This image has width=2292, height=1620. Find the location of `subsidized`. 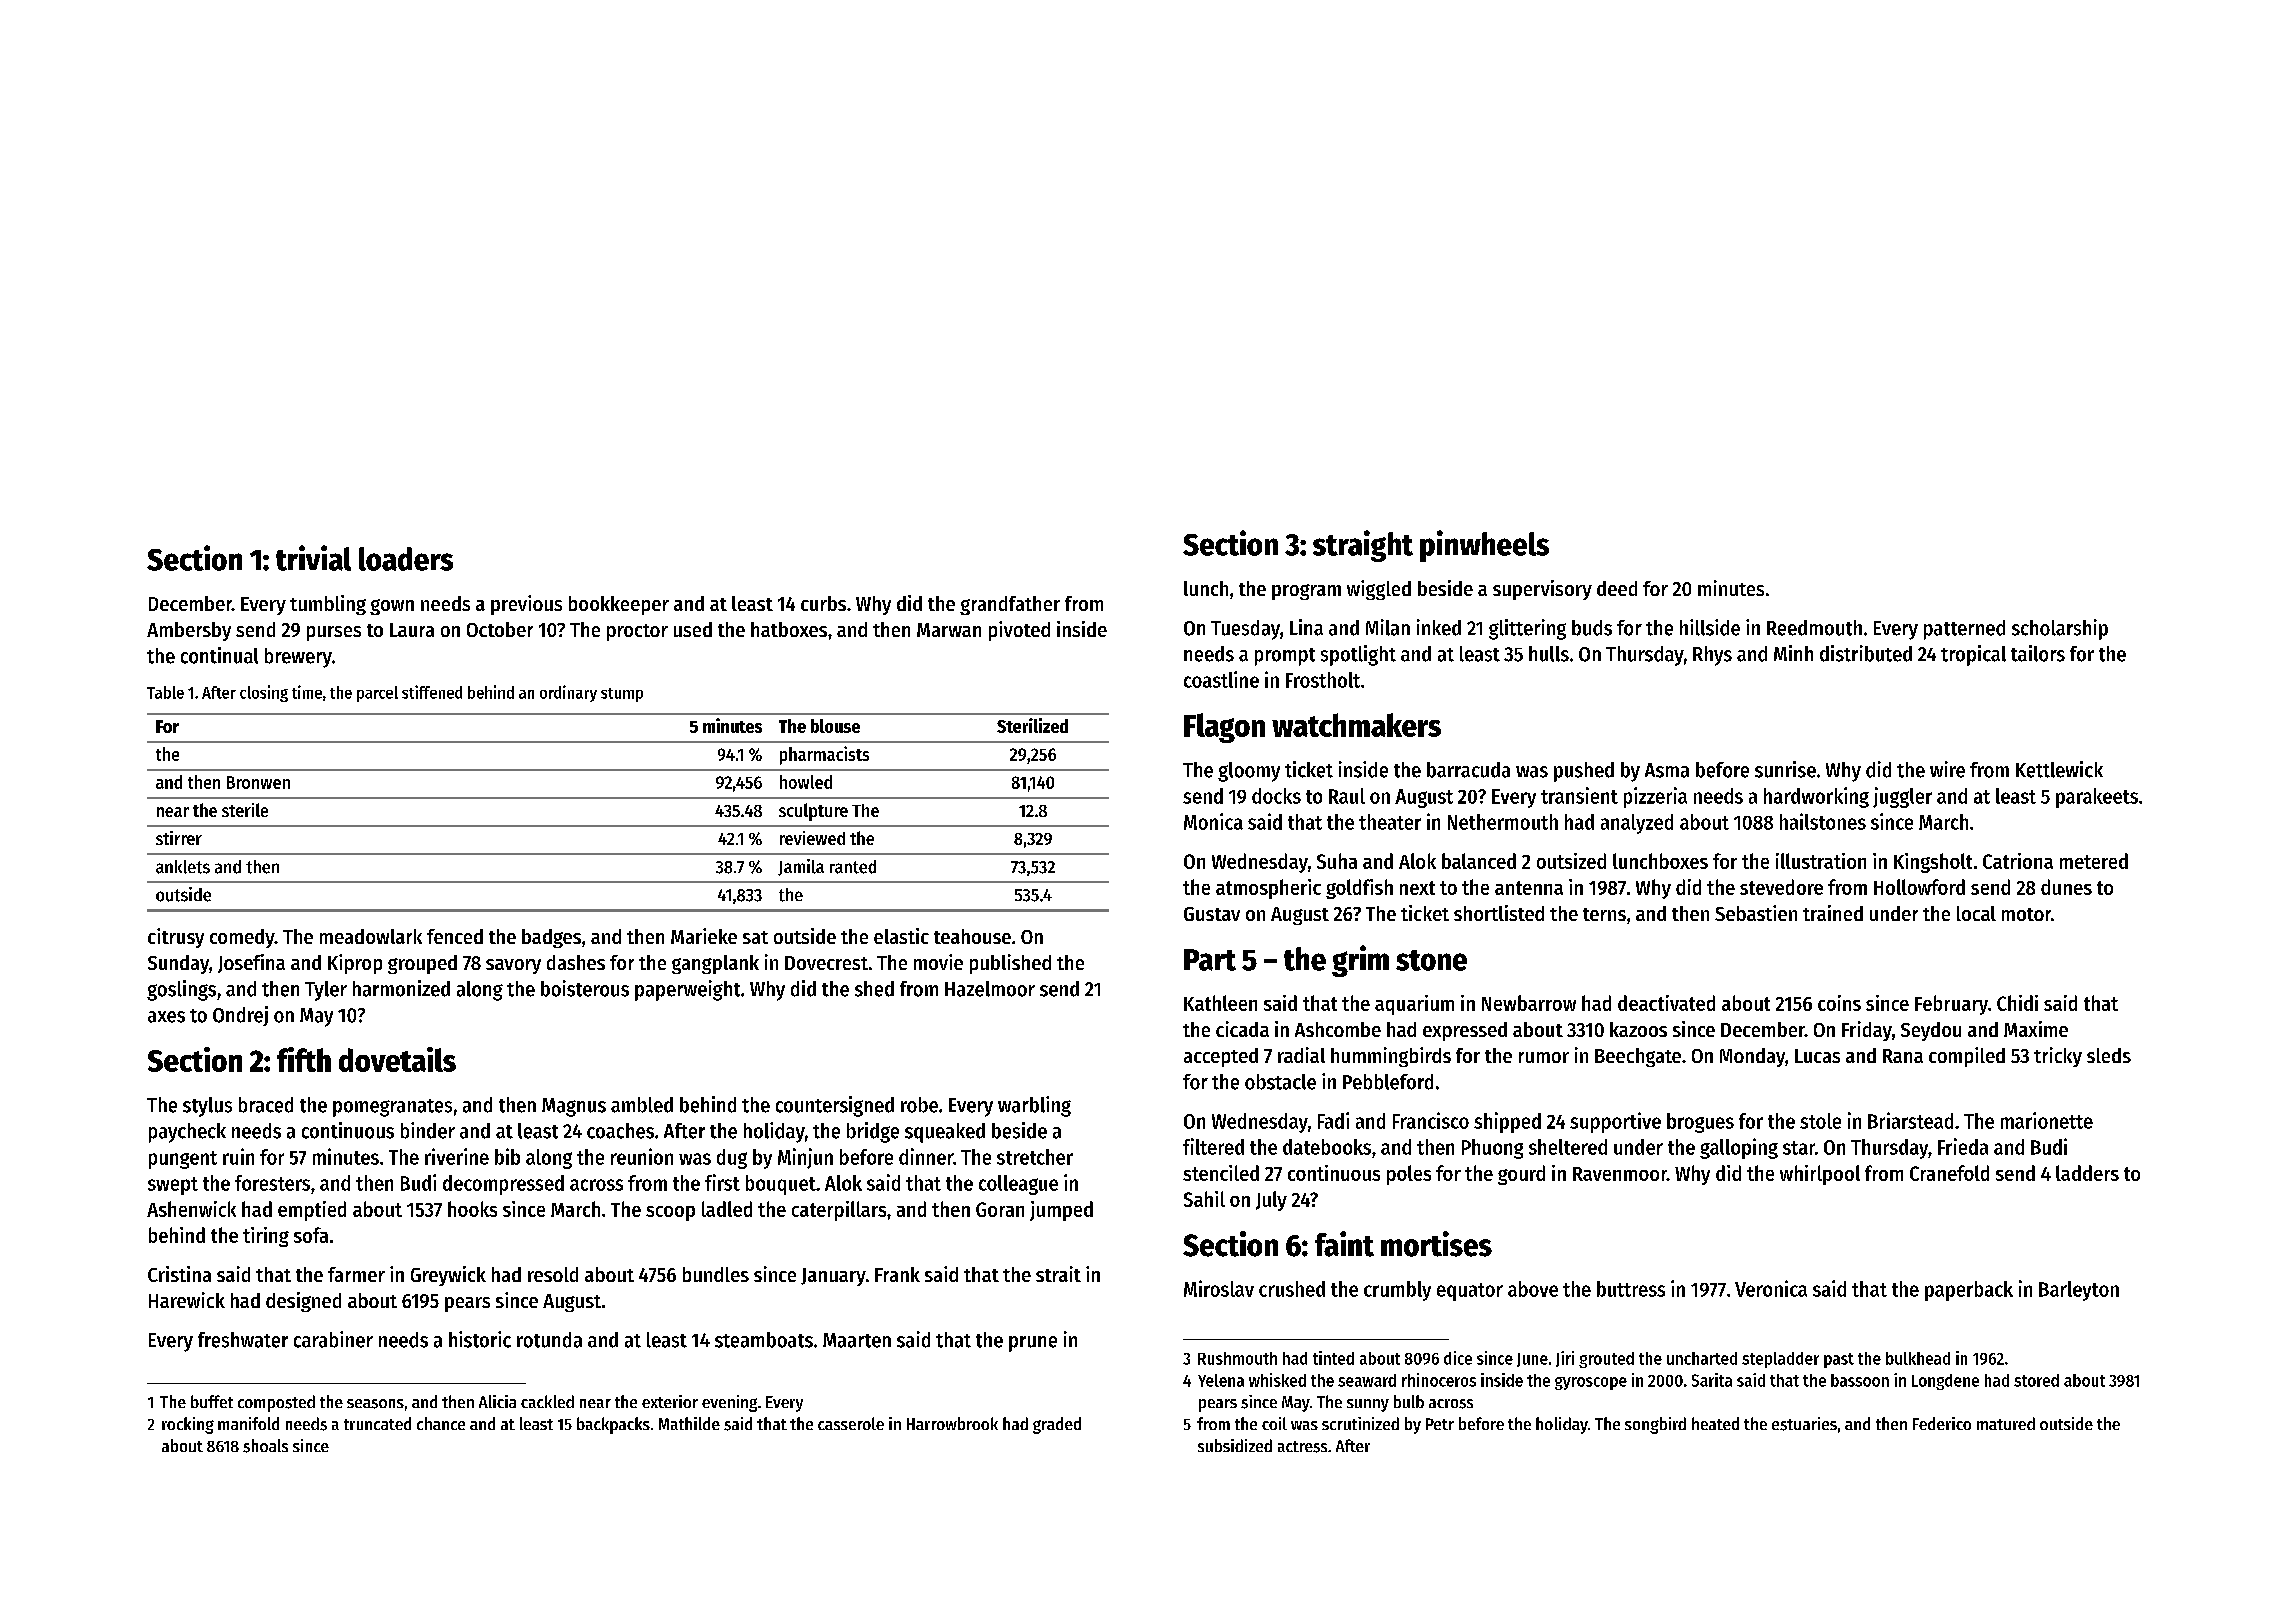

subsidized is located at coordinates (1235, 1445).
